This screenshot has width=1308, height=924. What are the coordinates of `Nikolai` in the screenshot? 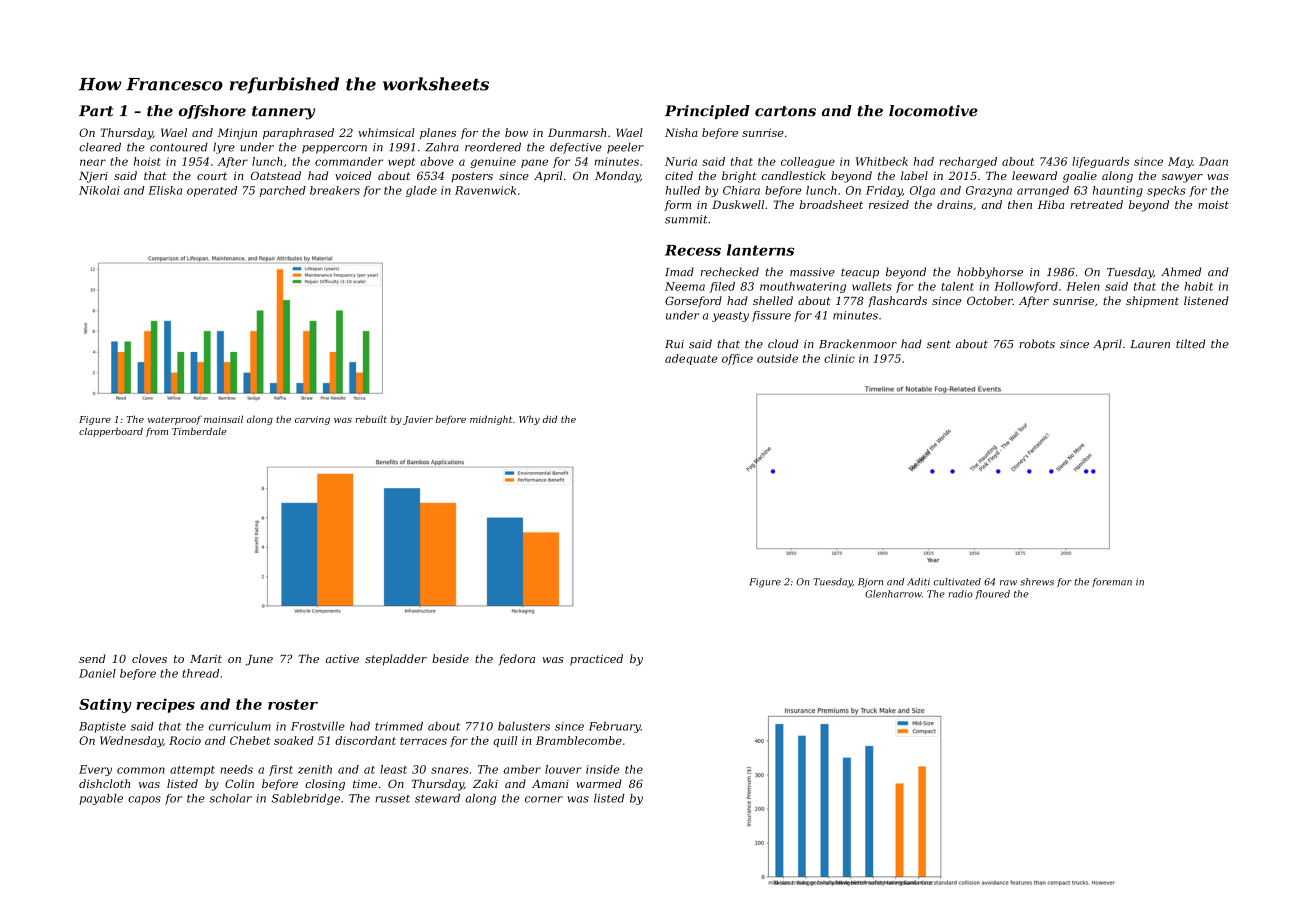 It's located at (99, 190).
